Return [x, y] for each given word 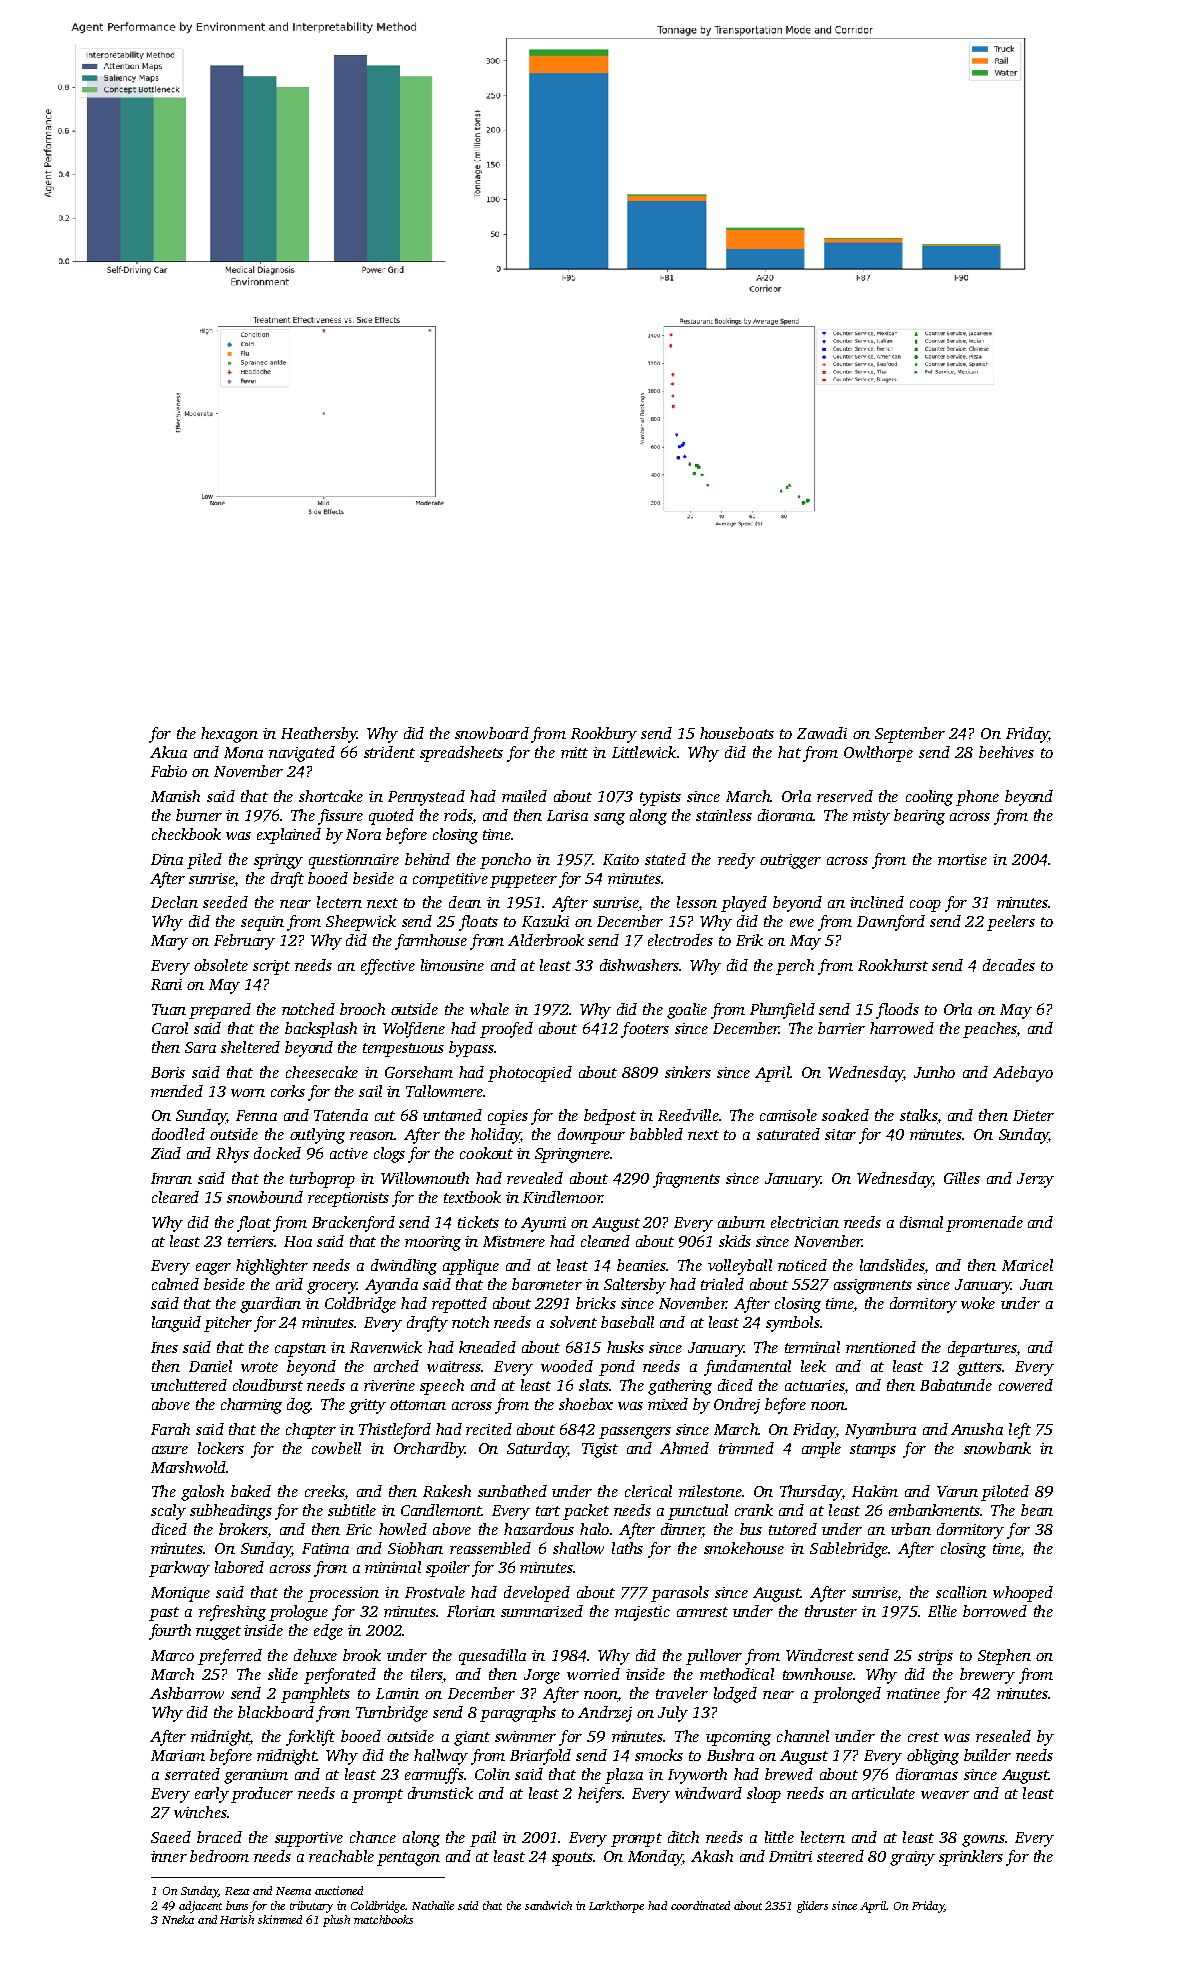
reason [372, 1136]
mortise [962, 859]
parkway [179, 1569]
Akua [168, 752]
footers [645, 1030]
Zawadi [822, 733]
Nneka [178, 1919]
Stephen [1004, 1657]
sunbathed [512, 1491]
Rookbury [604, 735]
